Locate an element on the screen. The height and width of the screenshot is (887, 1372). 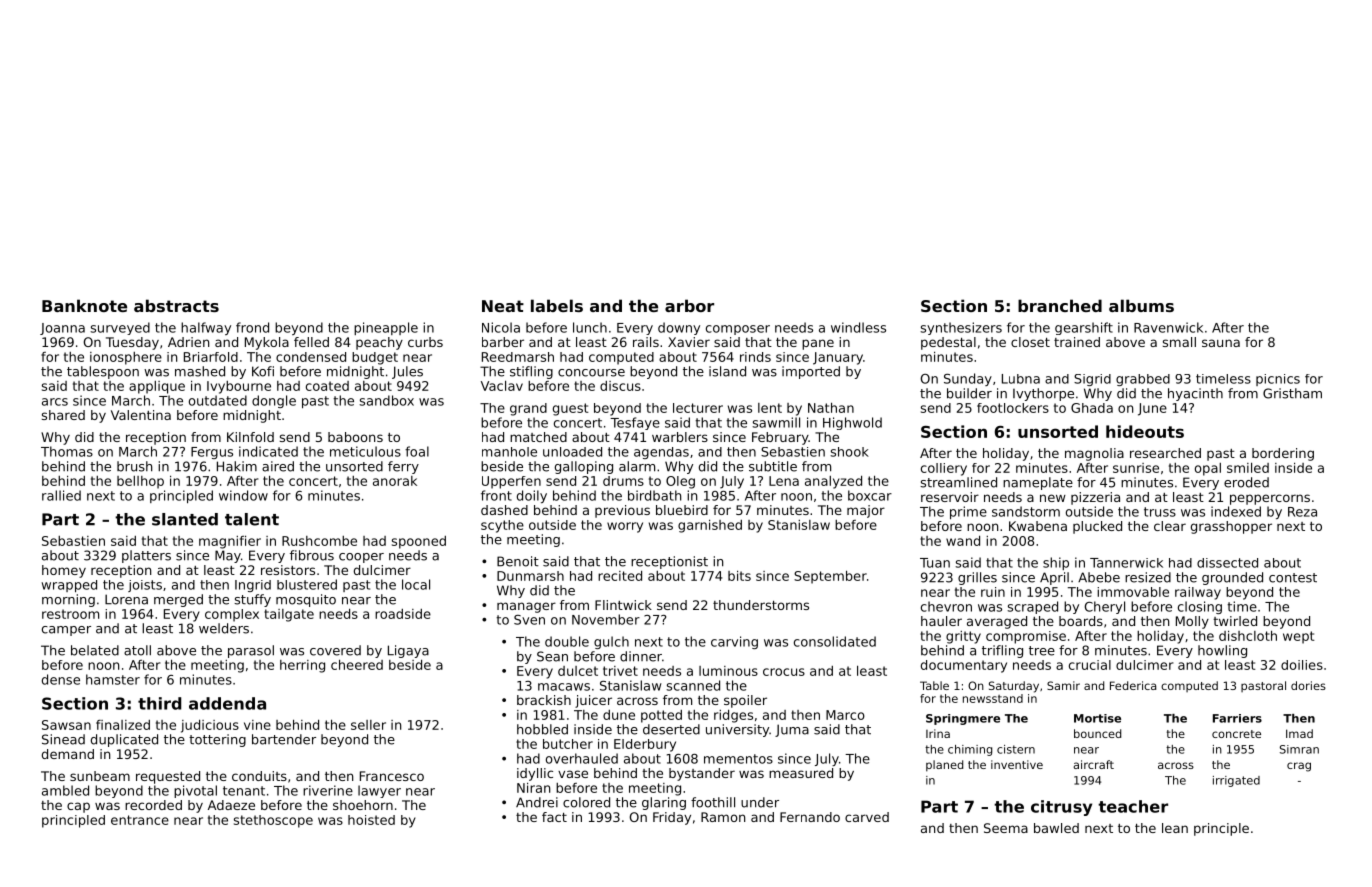
cap is located at coordinates (78, 807).
